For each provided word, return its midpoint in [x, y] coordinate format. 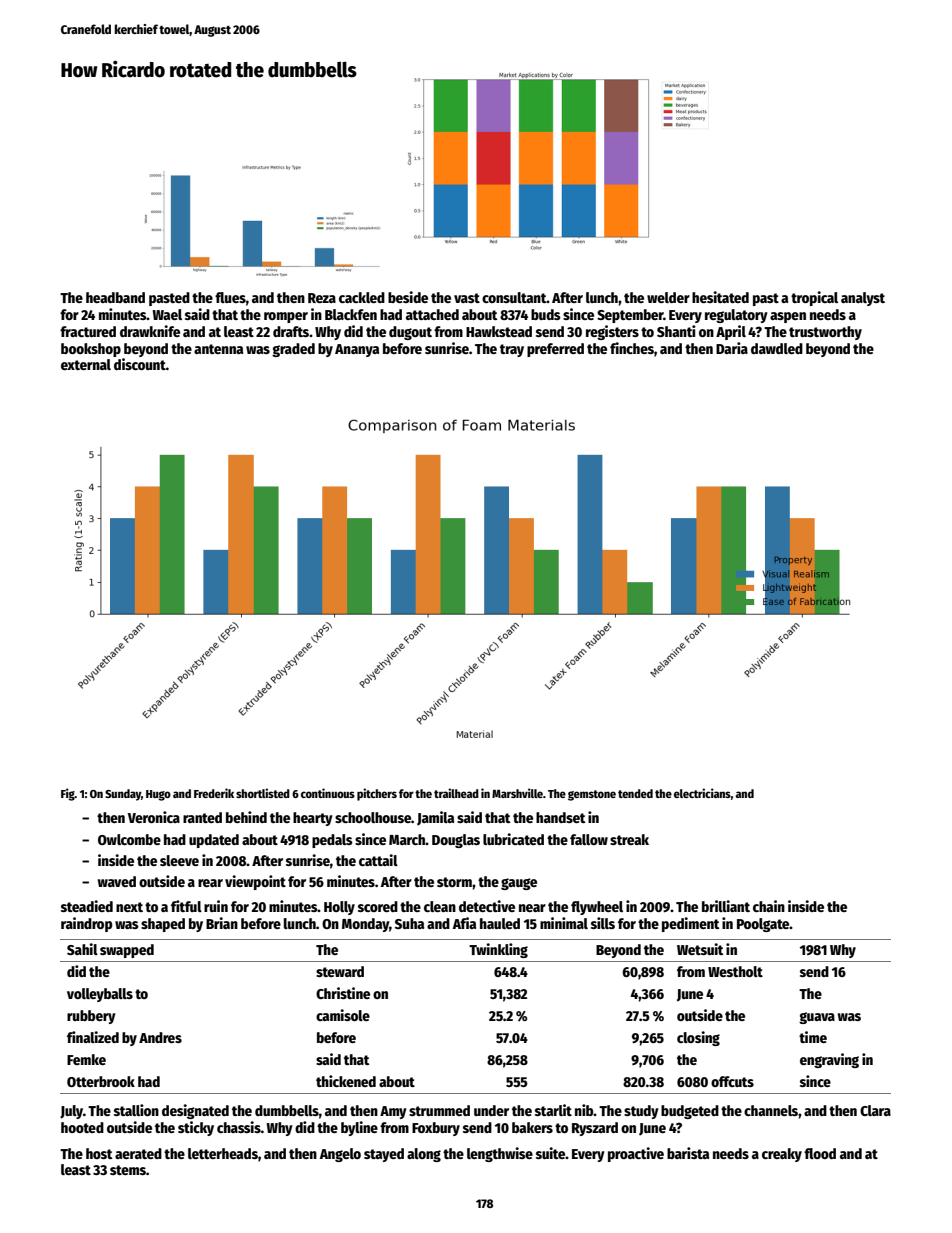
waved [117, 881]
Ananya [357, 350]
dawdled [777, 348]
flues [230, 297]
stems [128, 1170]
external [86, 364]
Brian [222, 923]
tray [512, 350]
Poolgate [763, 925]
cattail [378, 860]
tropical [814, 298]
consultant [514, 297]
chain [769, 906]
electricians [702, 793]
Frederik [214, 793]
